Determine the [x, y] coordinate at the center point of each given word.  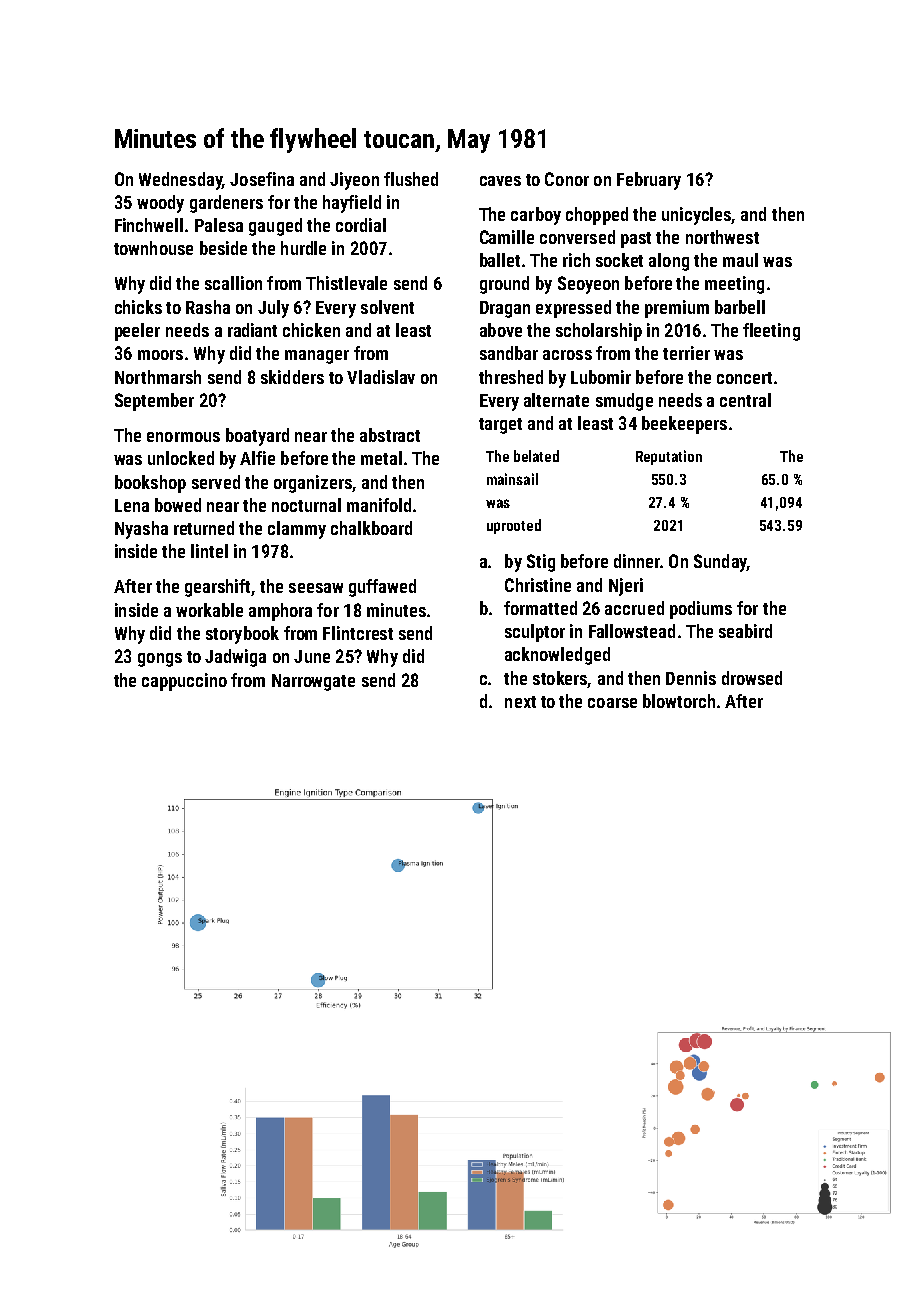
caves [500, 181]
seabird [745, 631]
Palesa [219, 225]
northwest [722, 237]
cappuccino [184, 682]
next [520, 702]
